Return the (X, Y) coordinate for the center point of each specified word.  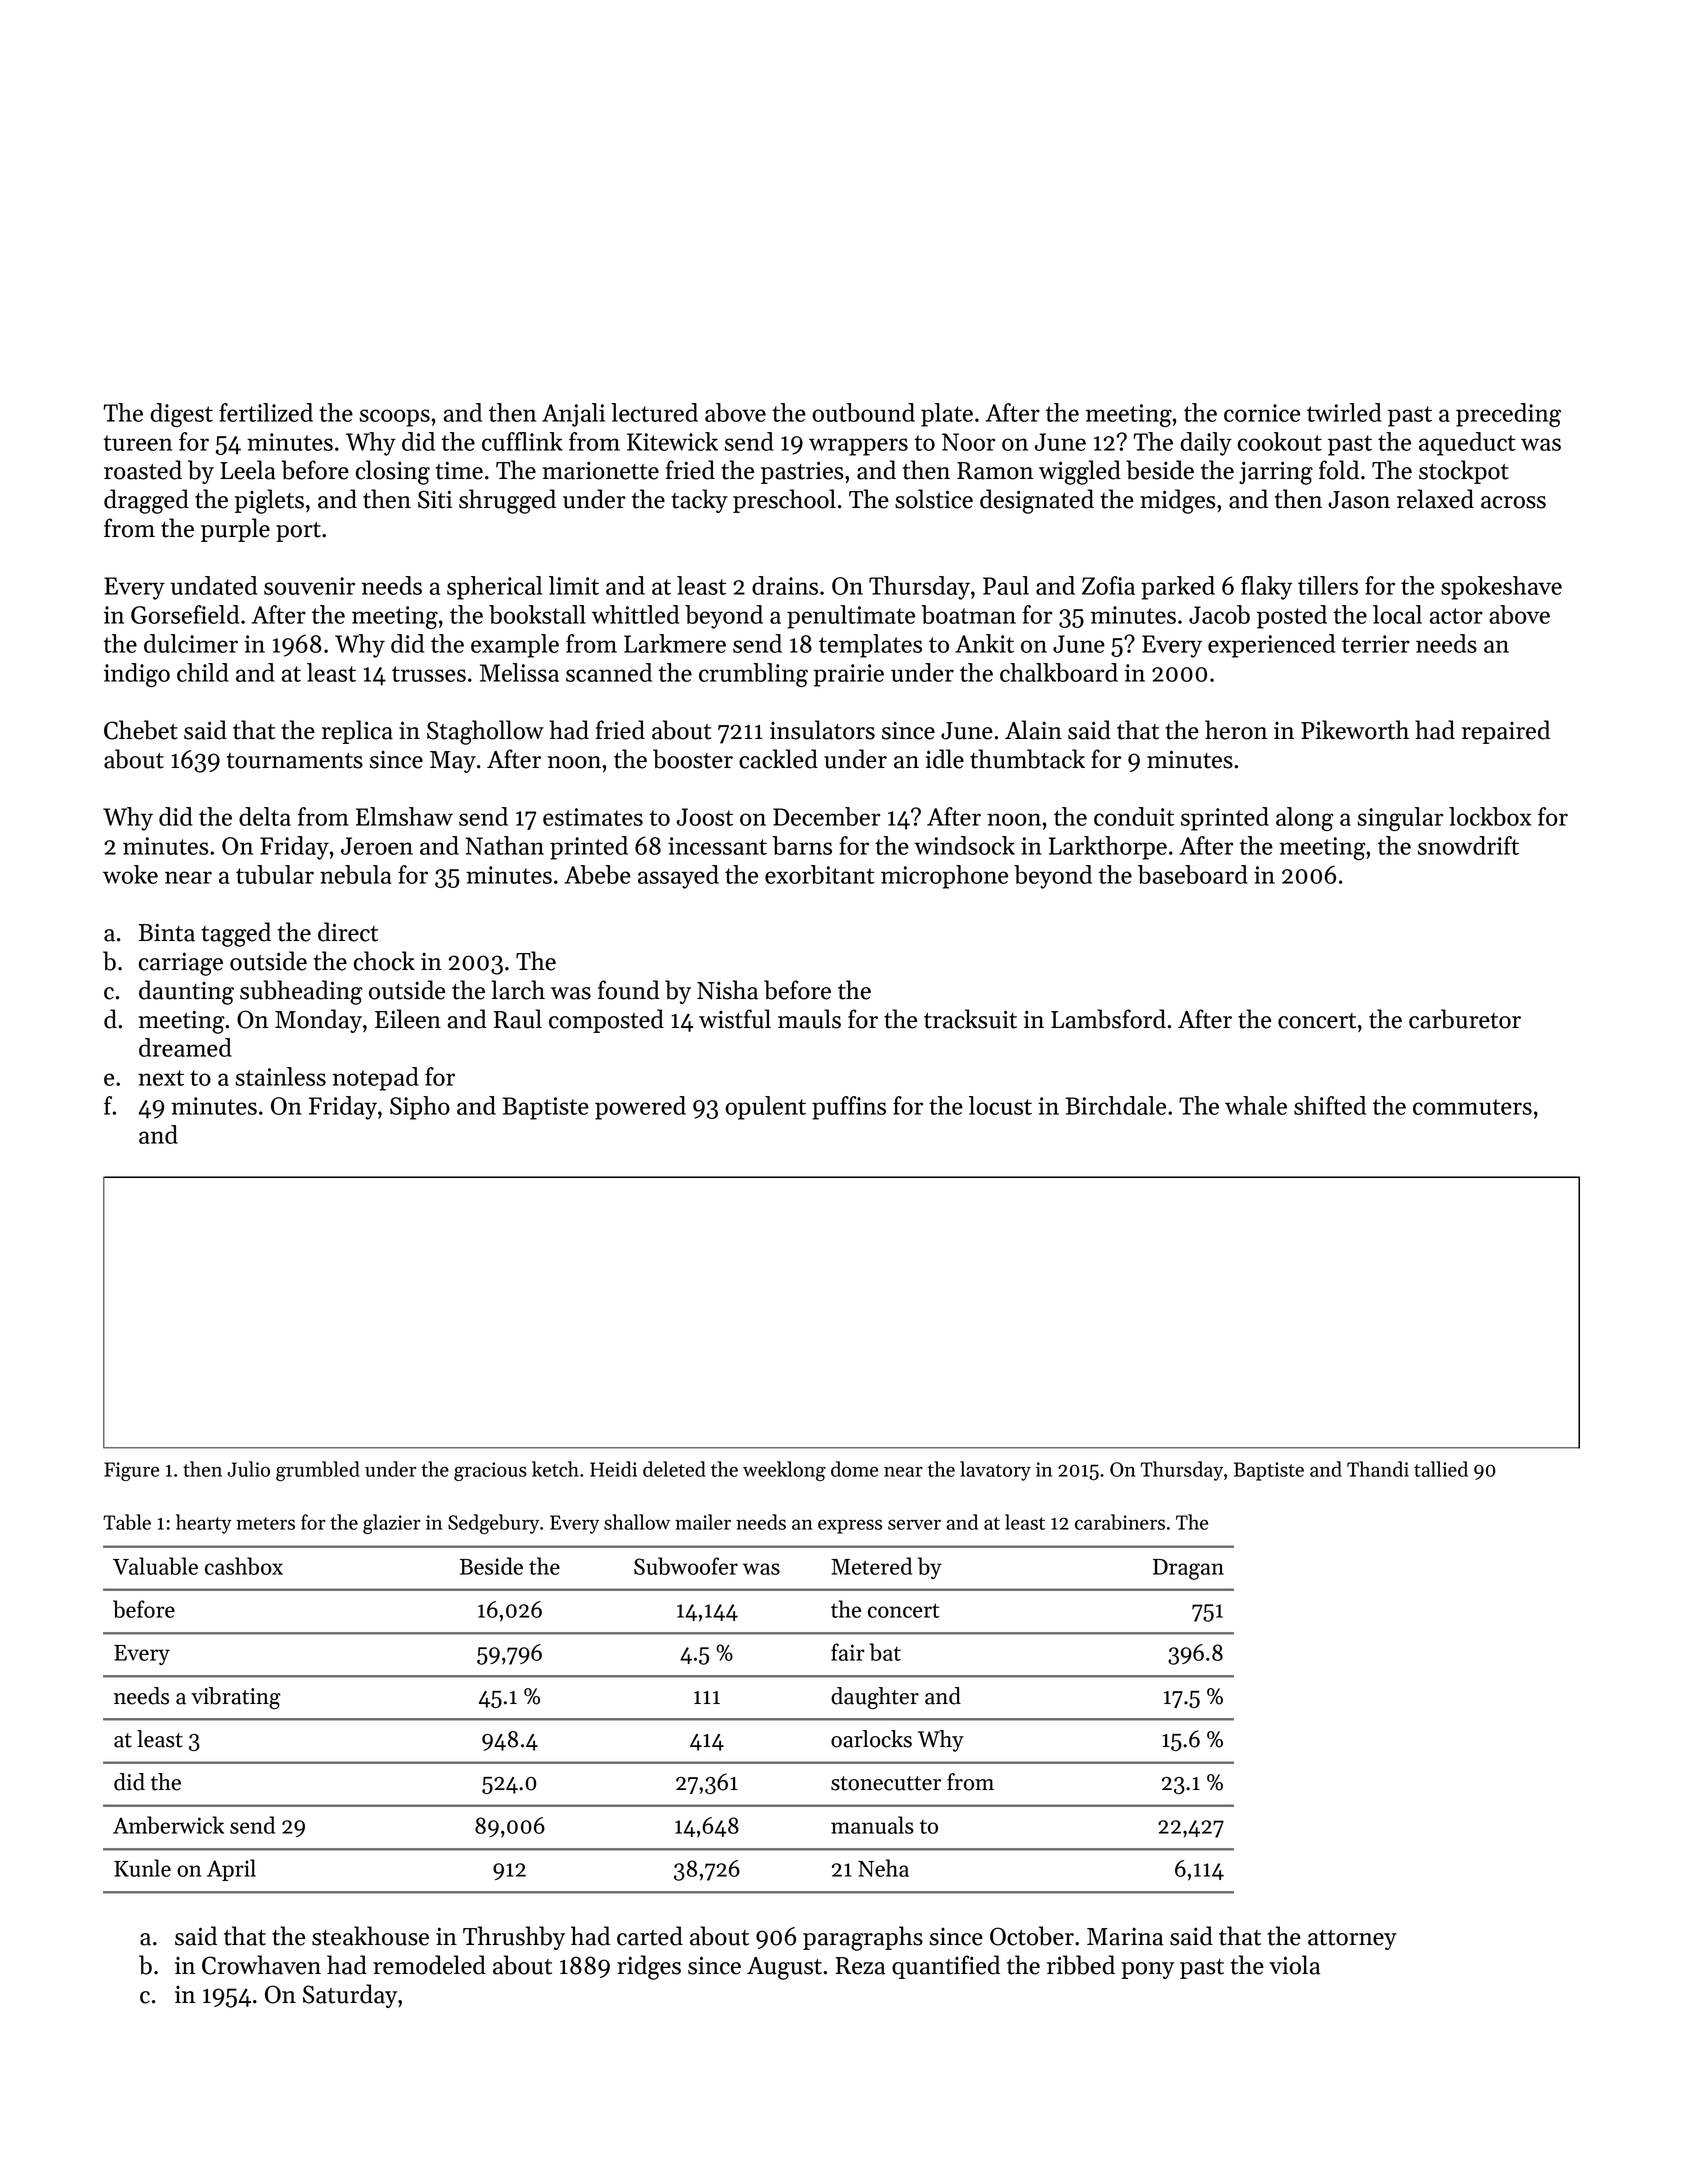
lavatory (995, 1471)
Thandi (1378, 1469)
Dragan (1188, 1569)
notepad (376, 1079)
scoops (394, 418)
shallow (637, 1522)
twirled (1344, 412)
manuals (872, 1825)
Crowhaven (261, 1965)
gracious (490, 1471)
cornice (1262, 413)
